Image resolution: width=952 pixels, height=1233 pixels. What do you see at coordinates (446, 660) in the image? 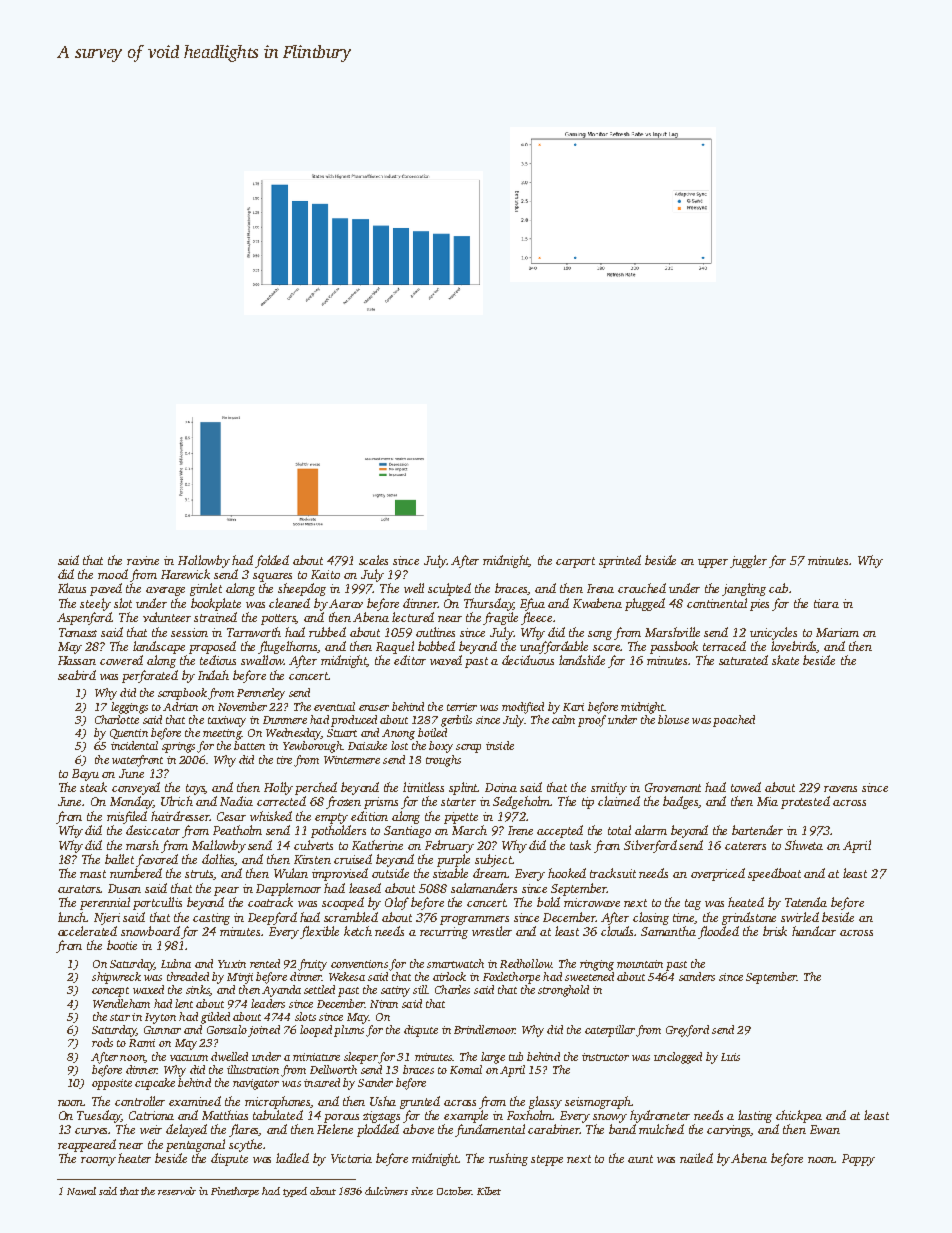
I see `waved` at bounding box center [446, 660].
